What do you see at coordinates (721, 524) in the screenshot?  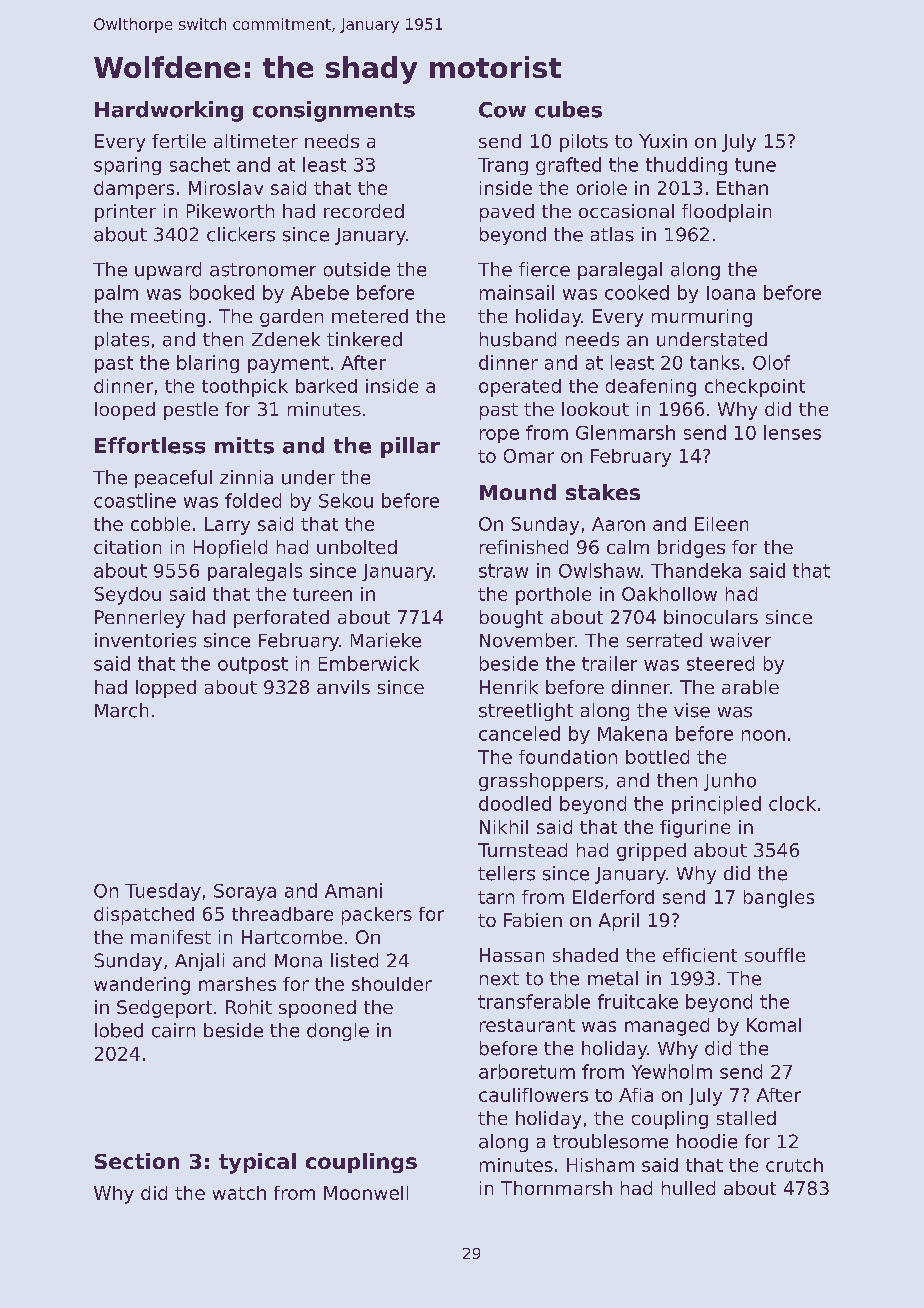 I see `Eileen` at bounding box center [721, 524].
